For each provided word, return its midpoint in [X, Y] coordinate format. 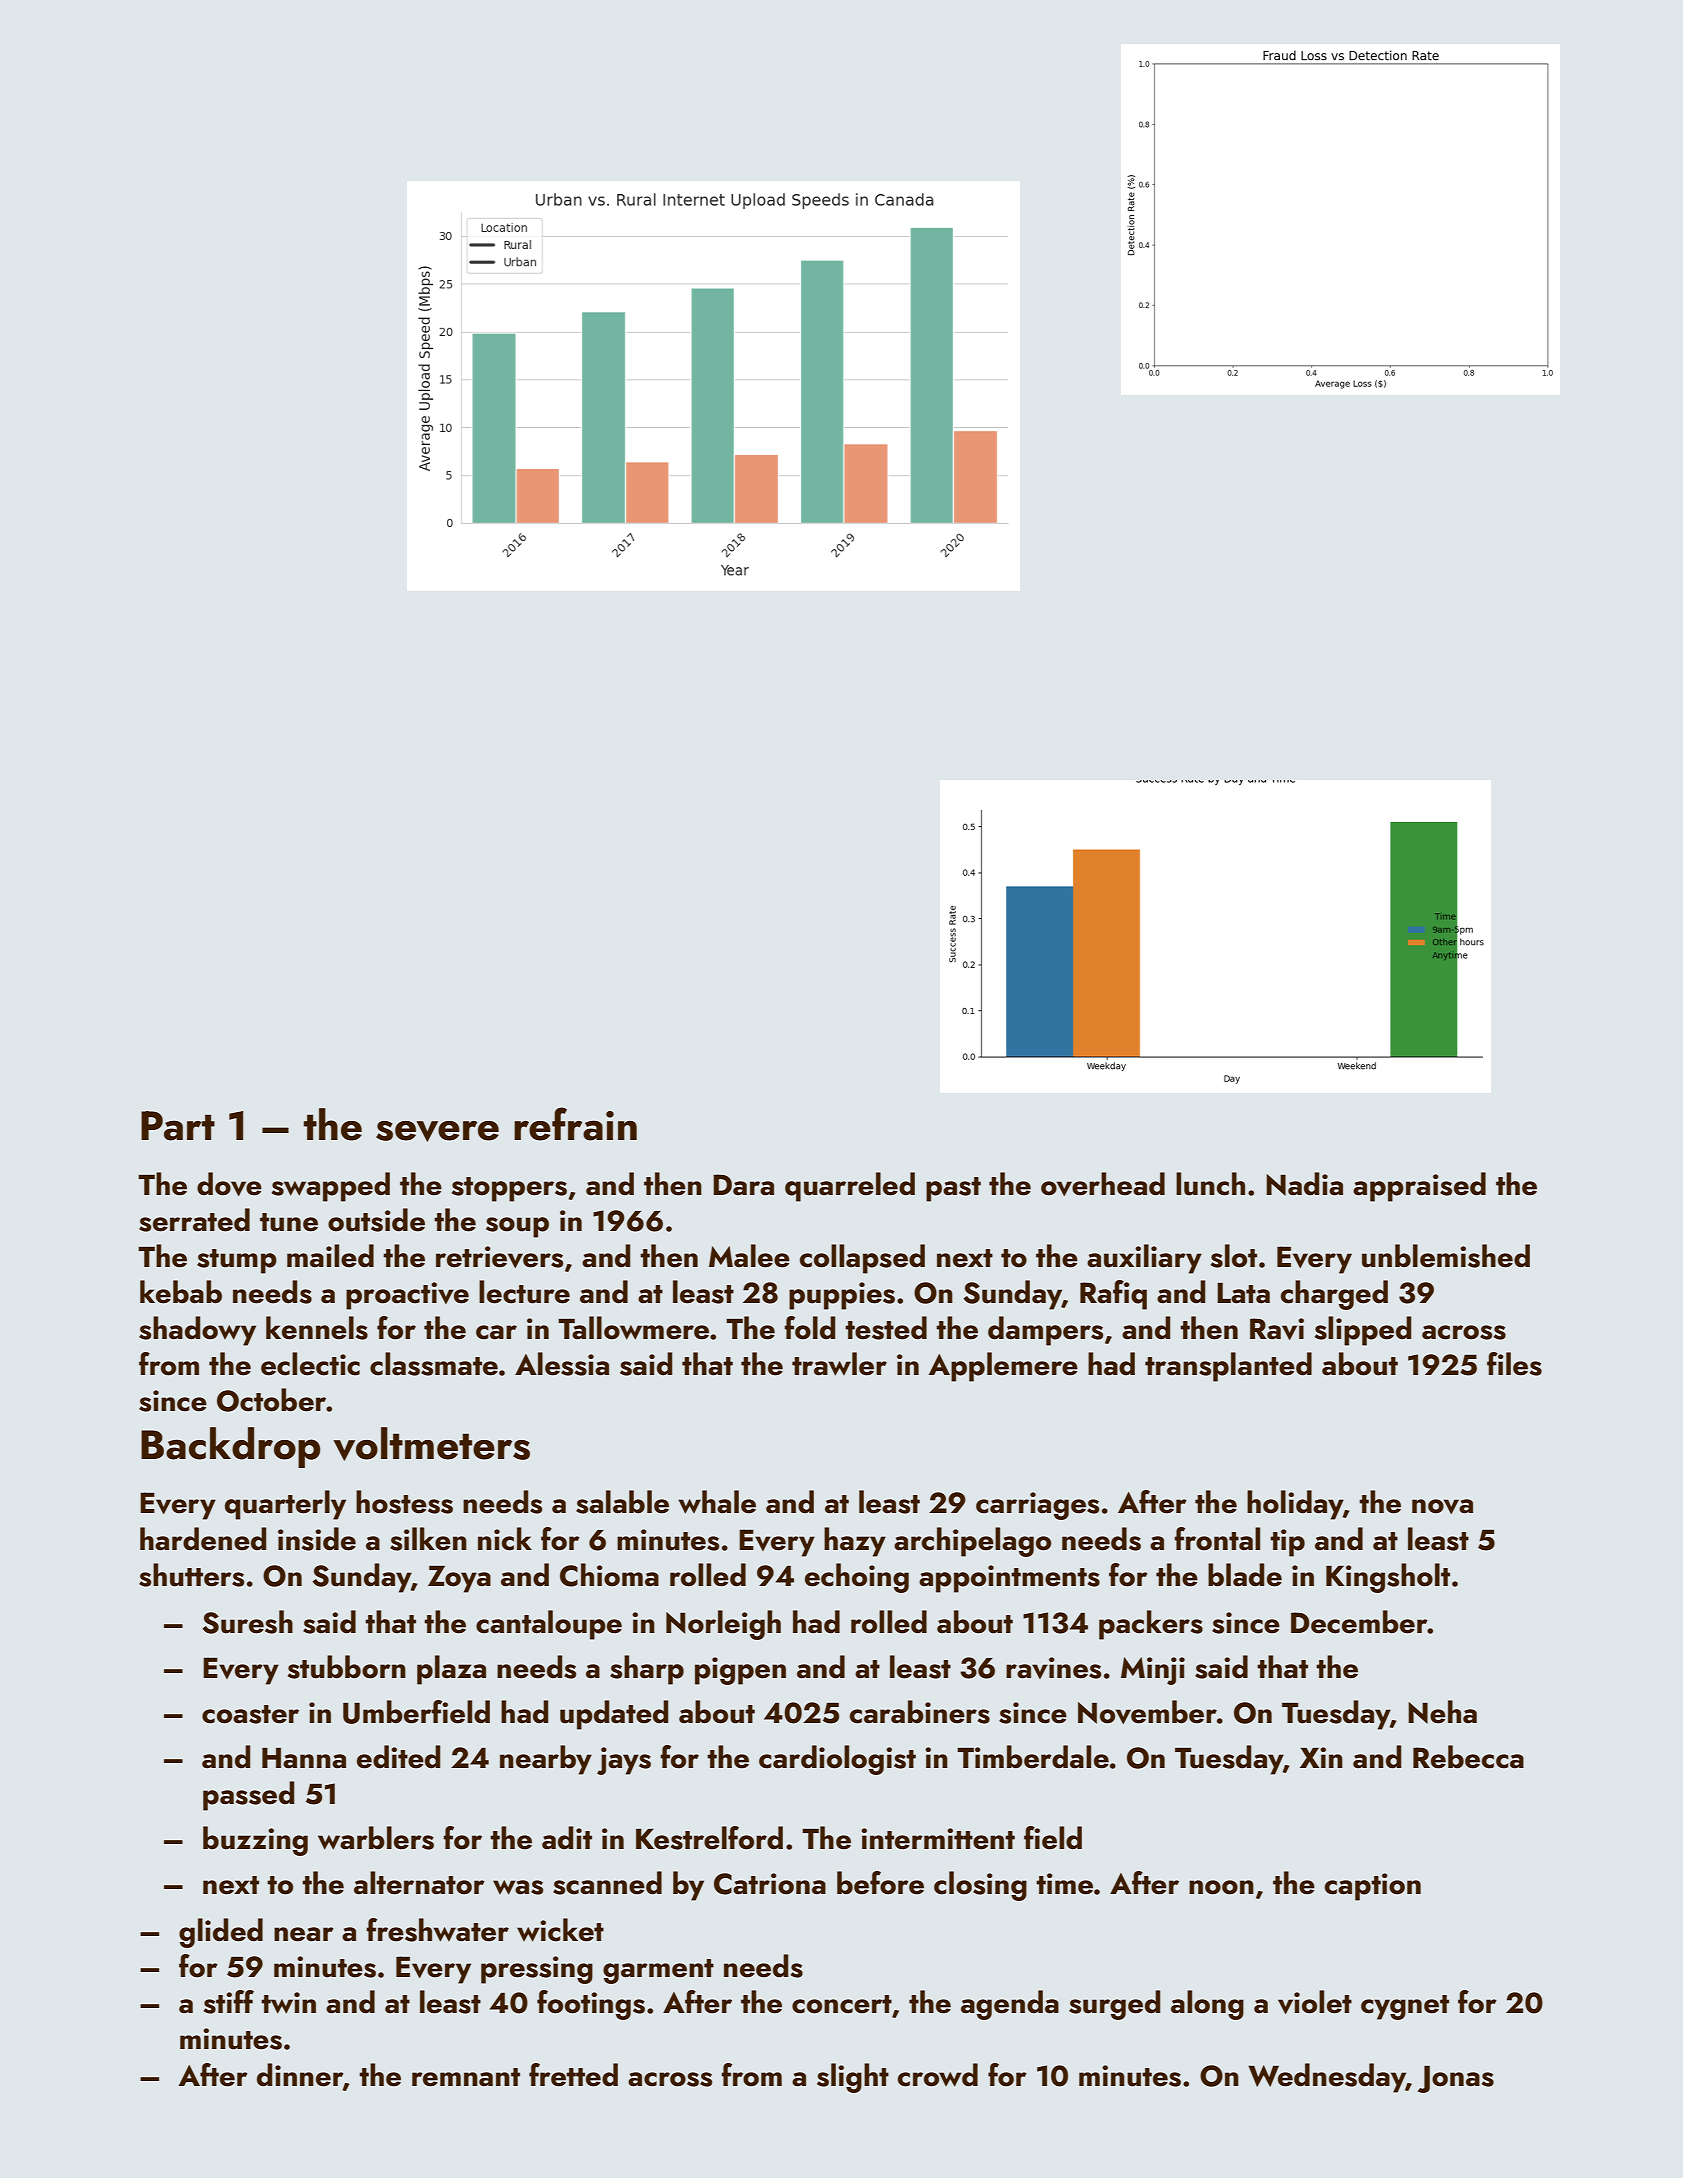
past [953, 1189]
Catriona [770, 1884]
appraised [1419, 1187]
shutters [191, 1575]
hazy [855, 1542]
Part [178, 1126]
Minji [1153, 1671]
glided [221, 1933]
